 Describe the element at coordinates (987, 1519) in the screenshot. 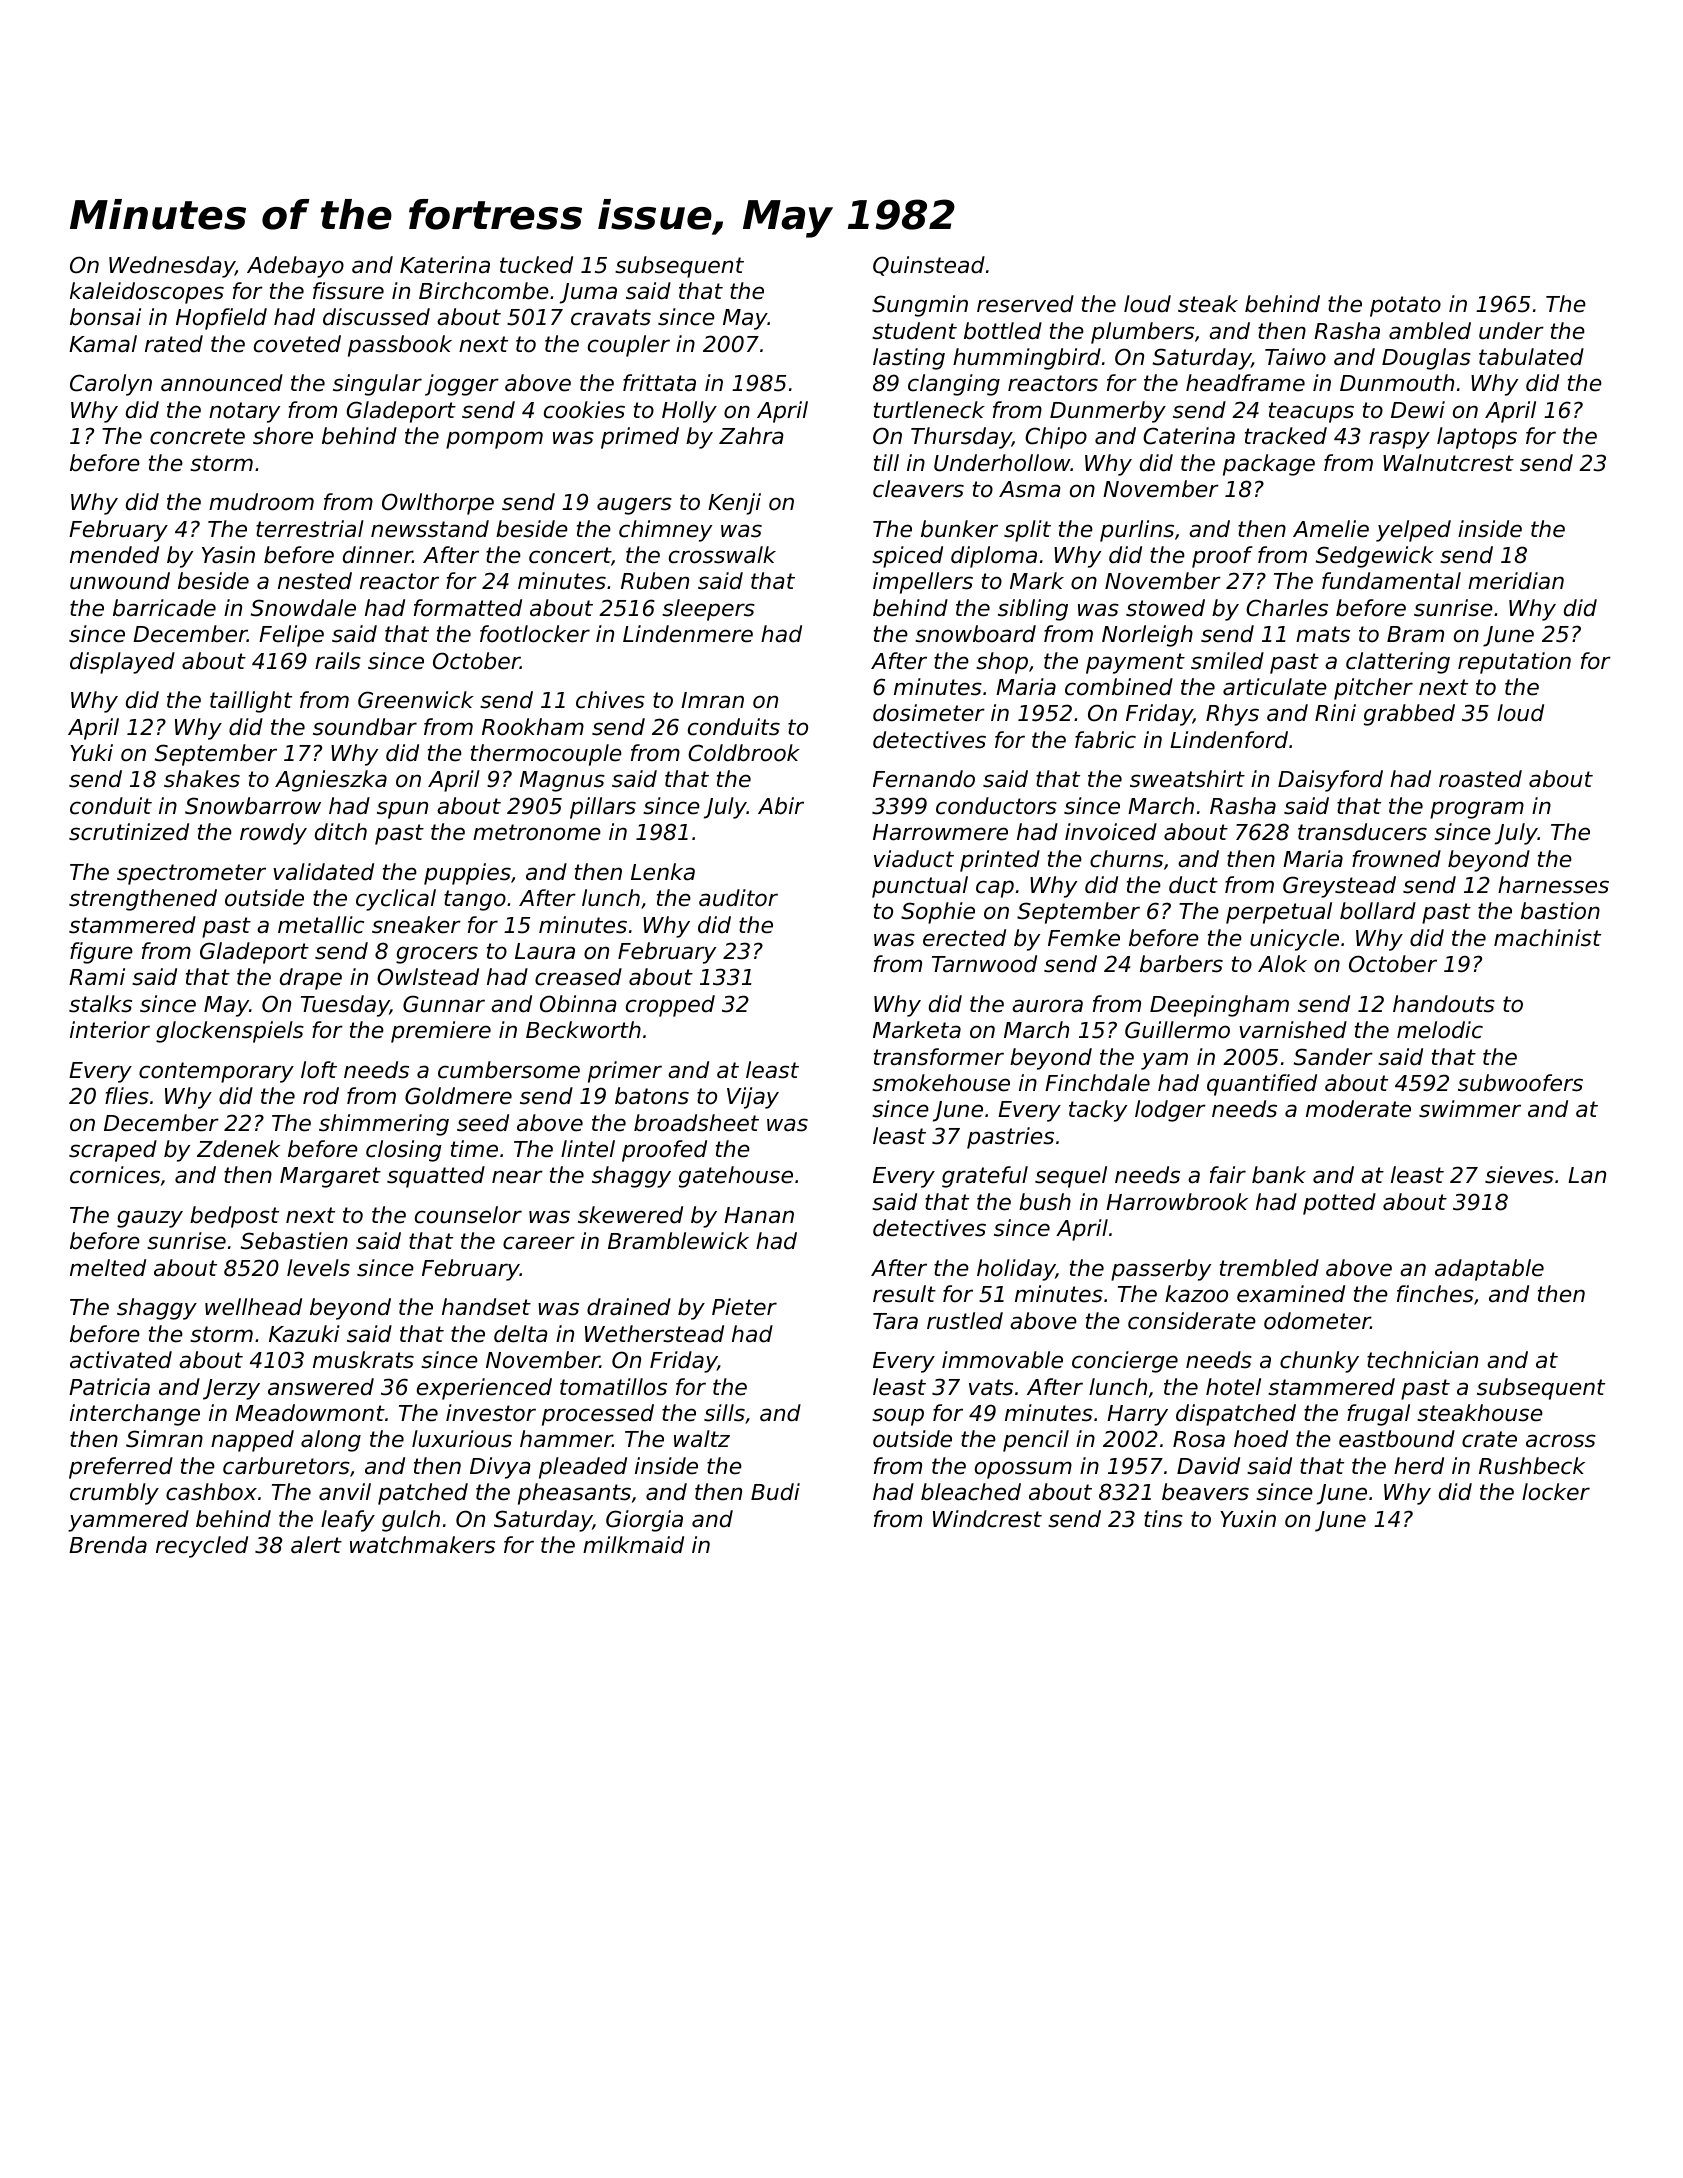

I see `Windcrest` at that location.
